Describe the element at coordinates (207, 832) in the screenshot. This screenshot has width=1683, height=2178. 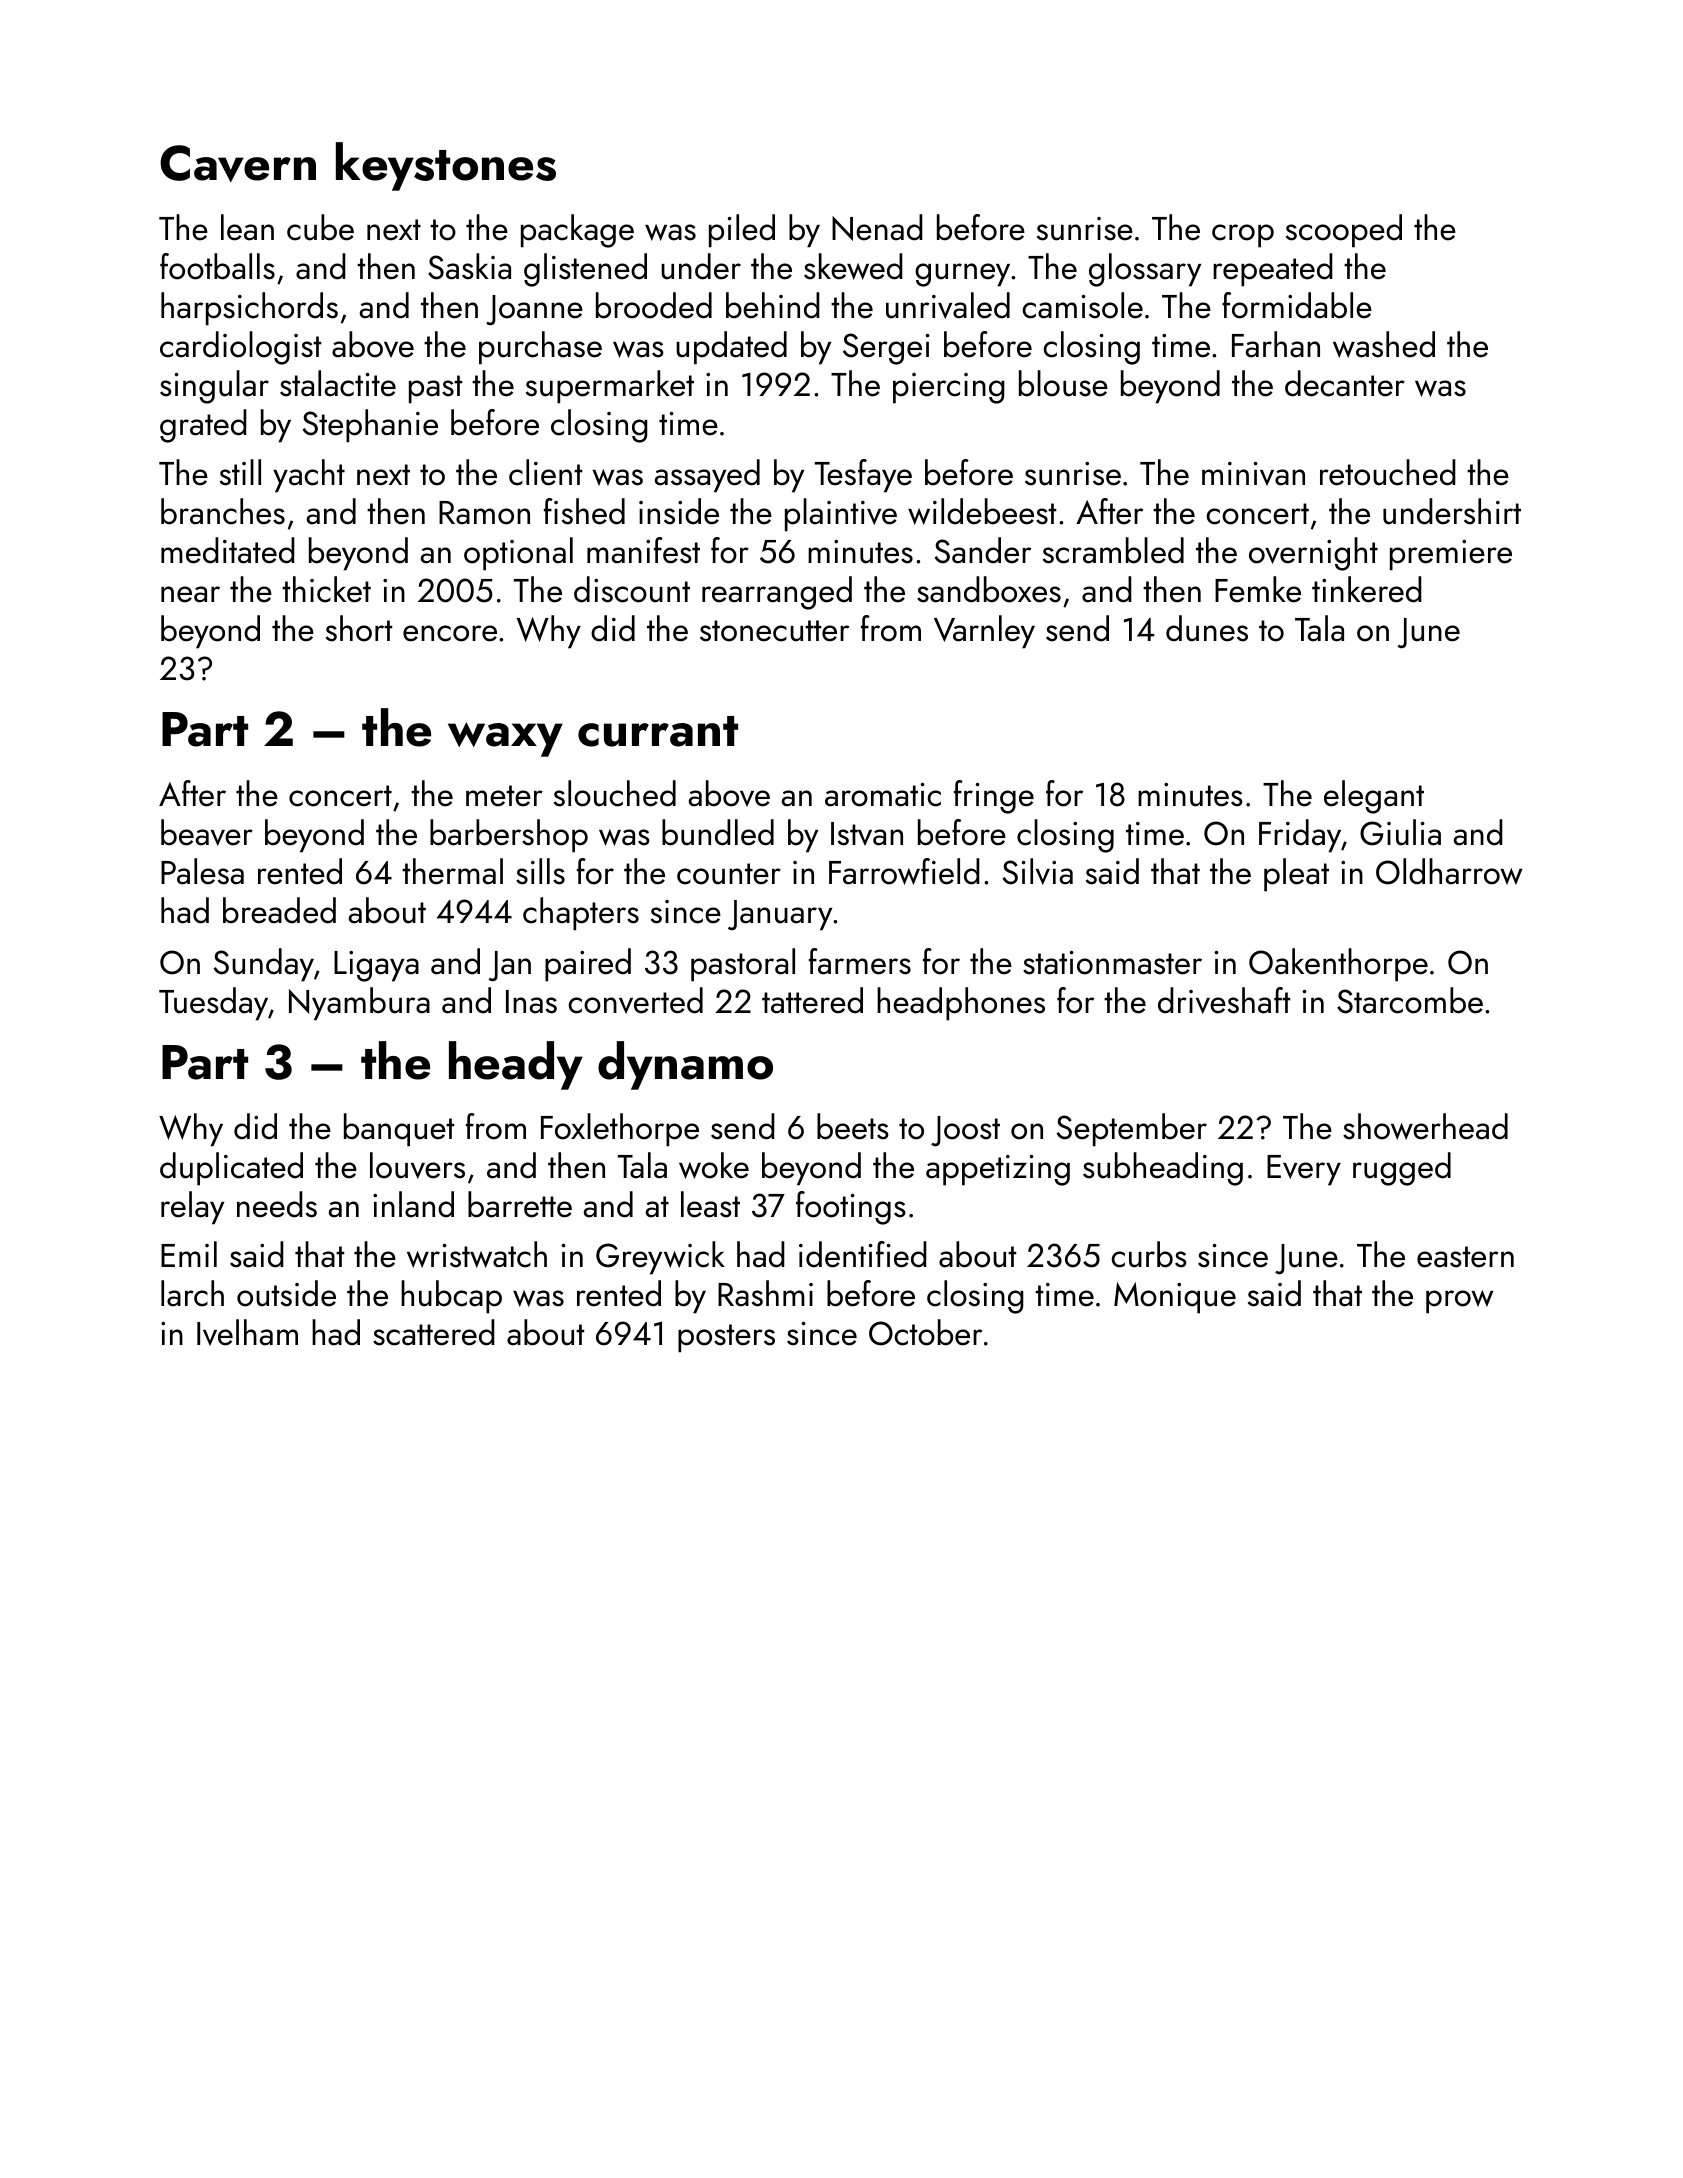
I see `beaver` at that location.
